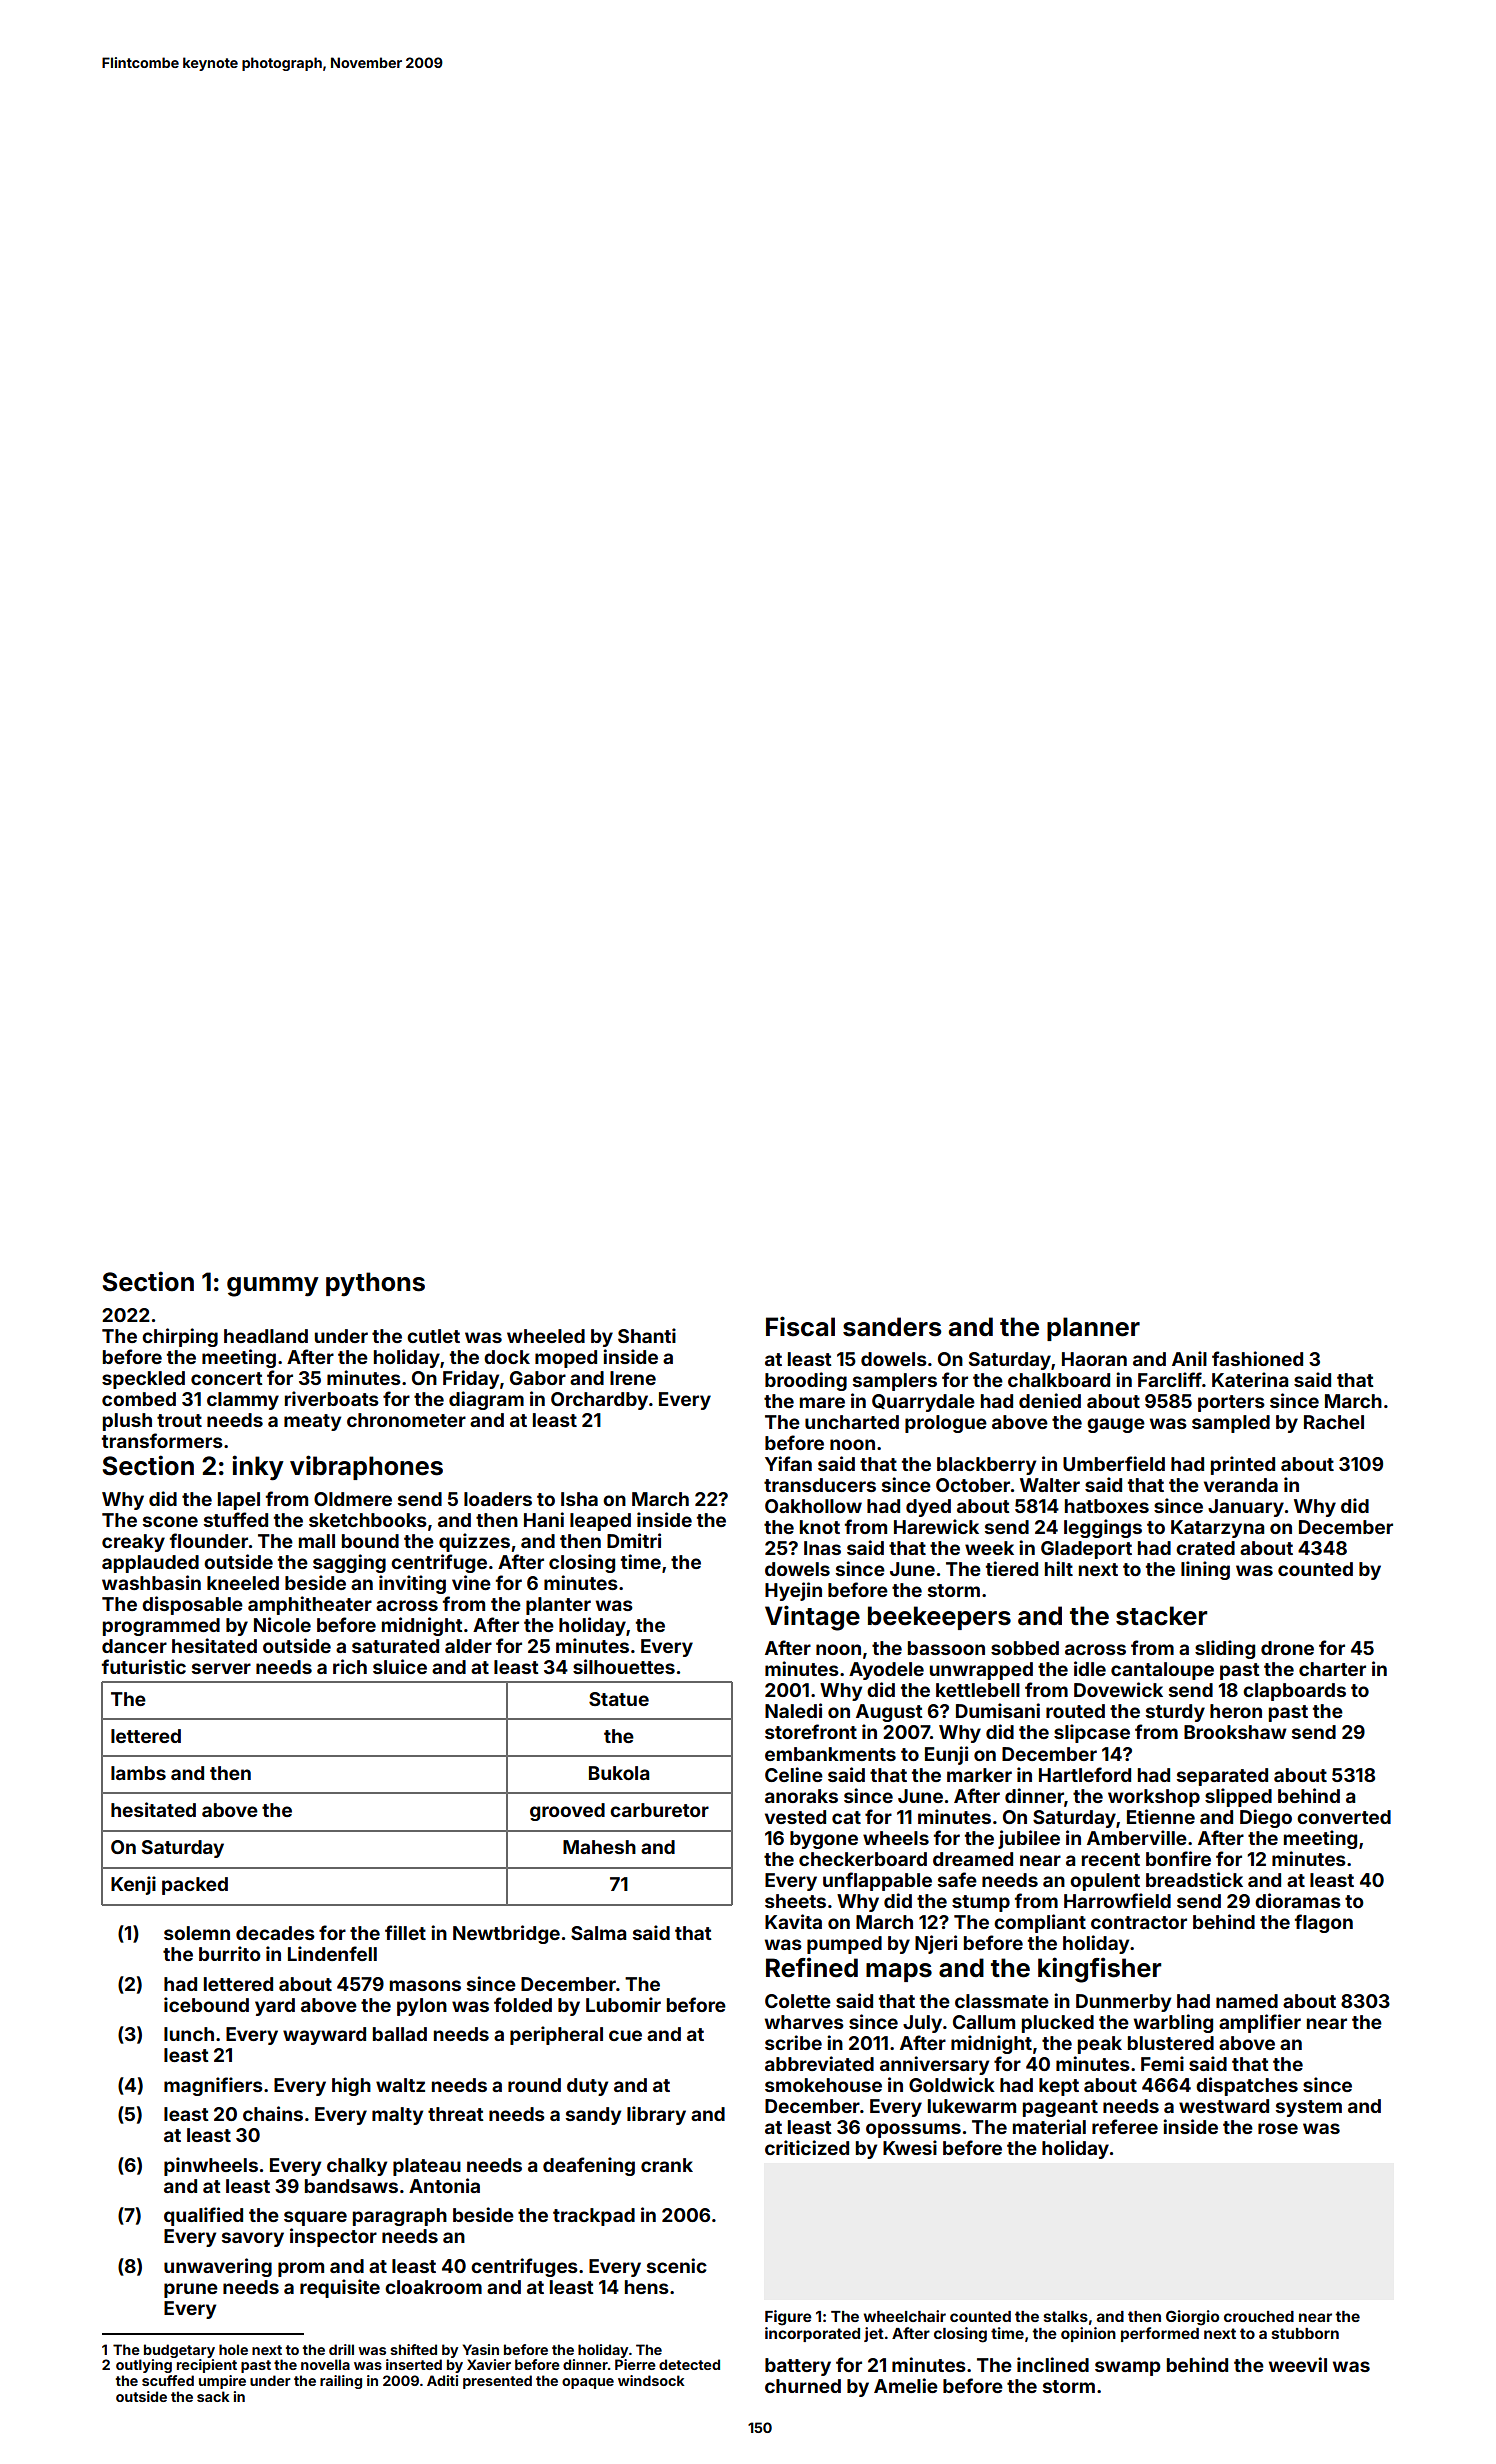  What do you see at coordinates (788, 1463) in the document?
I see `Yifan` at bounding box center [788, 1463].
